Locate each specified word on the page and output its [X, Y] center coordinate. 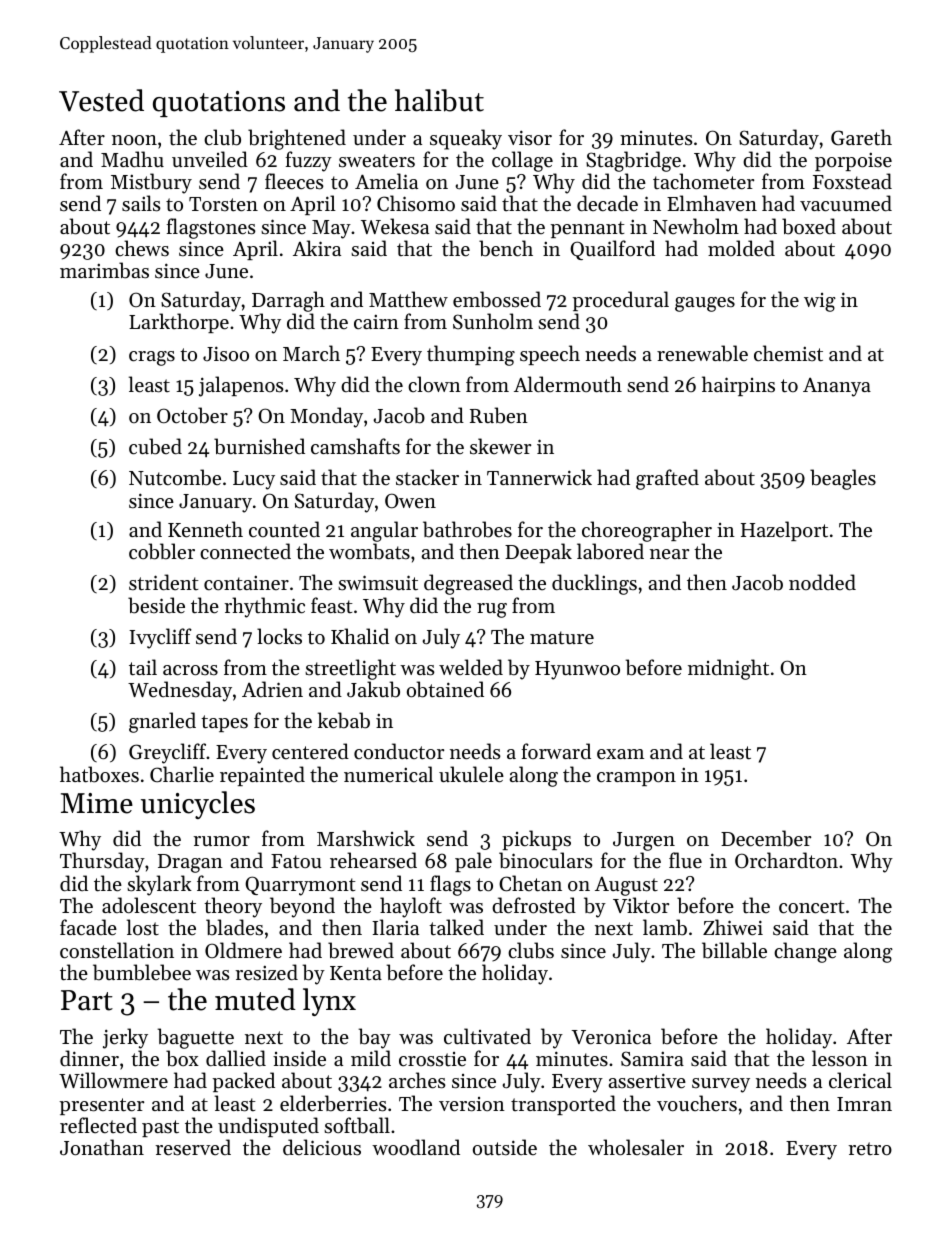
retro [870, 1149]
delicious [322, 1147]
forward [556, 751]
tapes [224, 723]
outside [505, 1147]
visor [530, 138]
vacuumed [846, 203]
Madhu [132, 159]
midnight [728, 669]
